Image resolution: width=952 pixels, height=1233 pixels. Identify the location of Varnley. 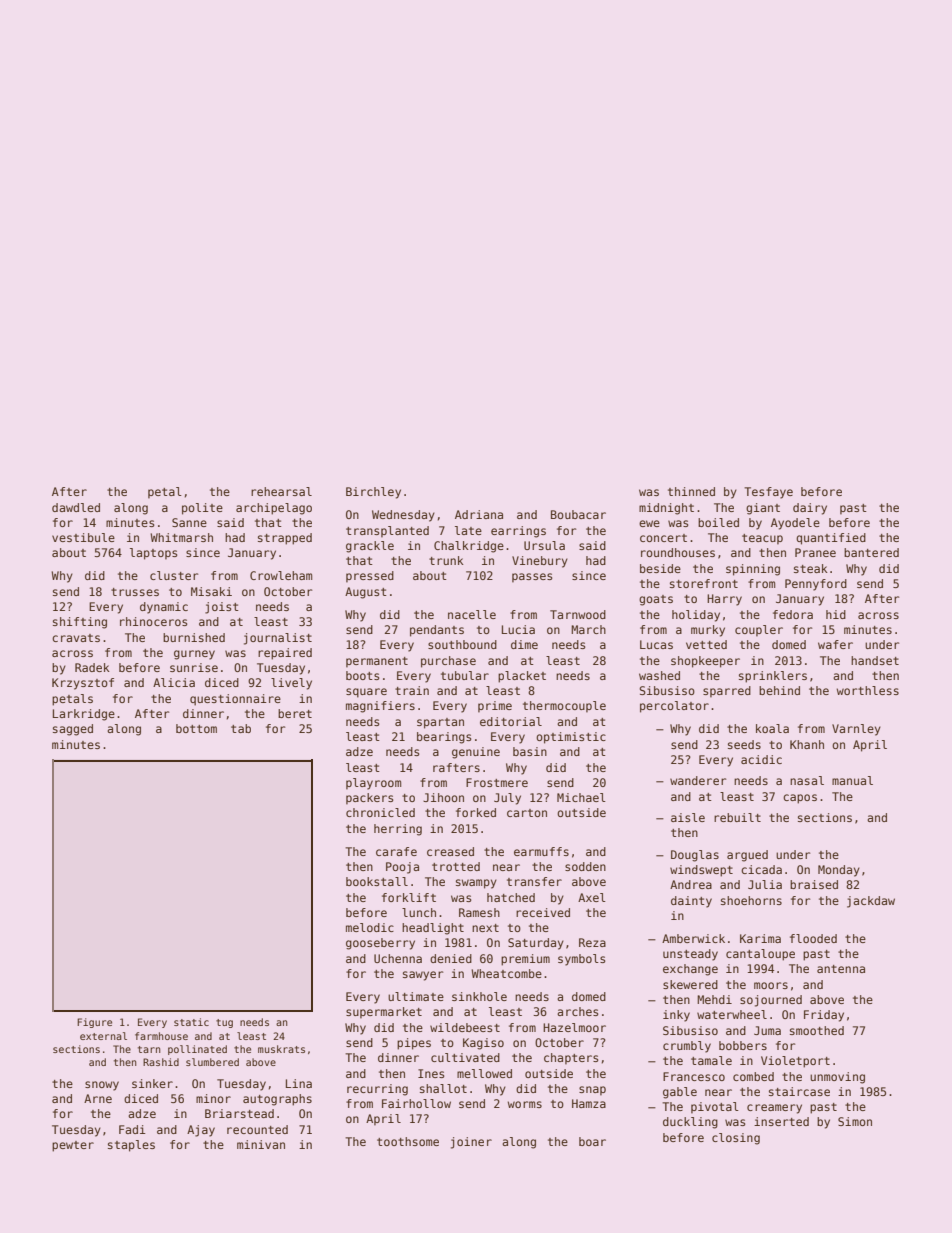
(856, 730).
